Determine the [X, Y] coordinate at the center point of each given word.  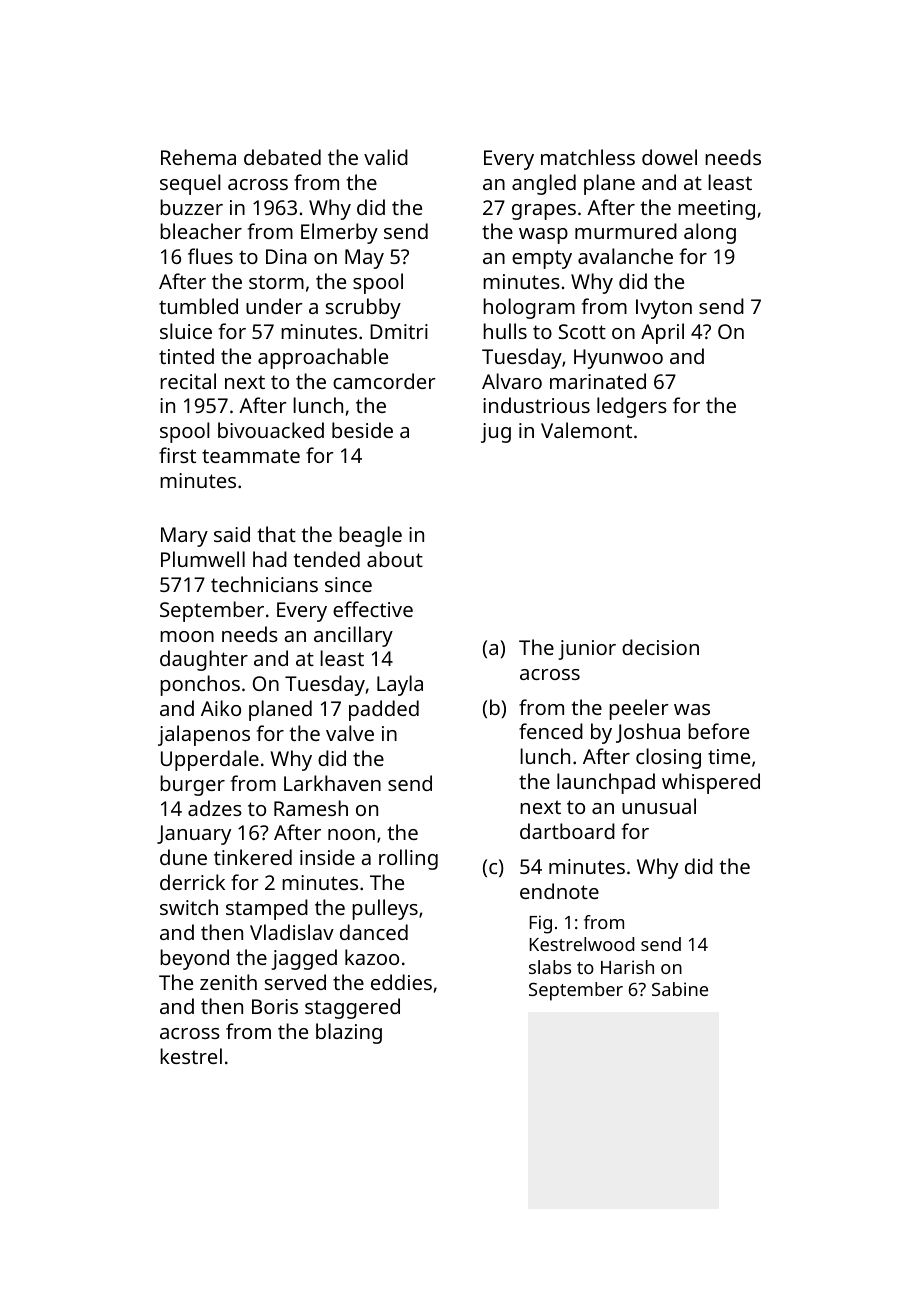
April [662, 333]
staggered [352, 1008]
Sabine [680, 989]
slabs [550, 967]
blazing [349, 1033]
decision [660, 647]
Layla [400, 685]
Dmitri [399, 331]
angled [544, 184]
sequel [190, 184]
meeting [716, 210]
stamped [267, 909]
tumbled [198, 306]
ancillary [353, 636]
